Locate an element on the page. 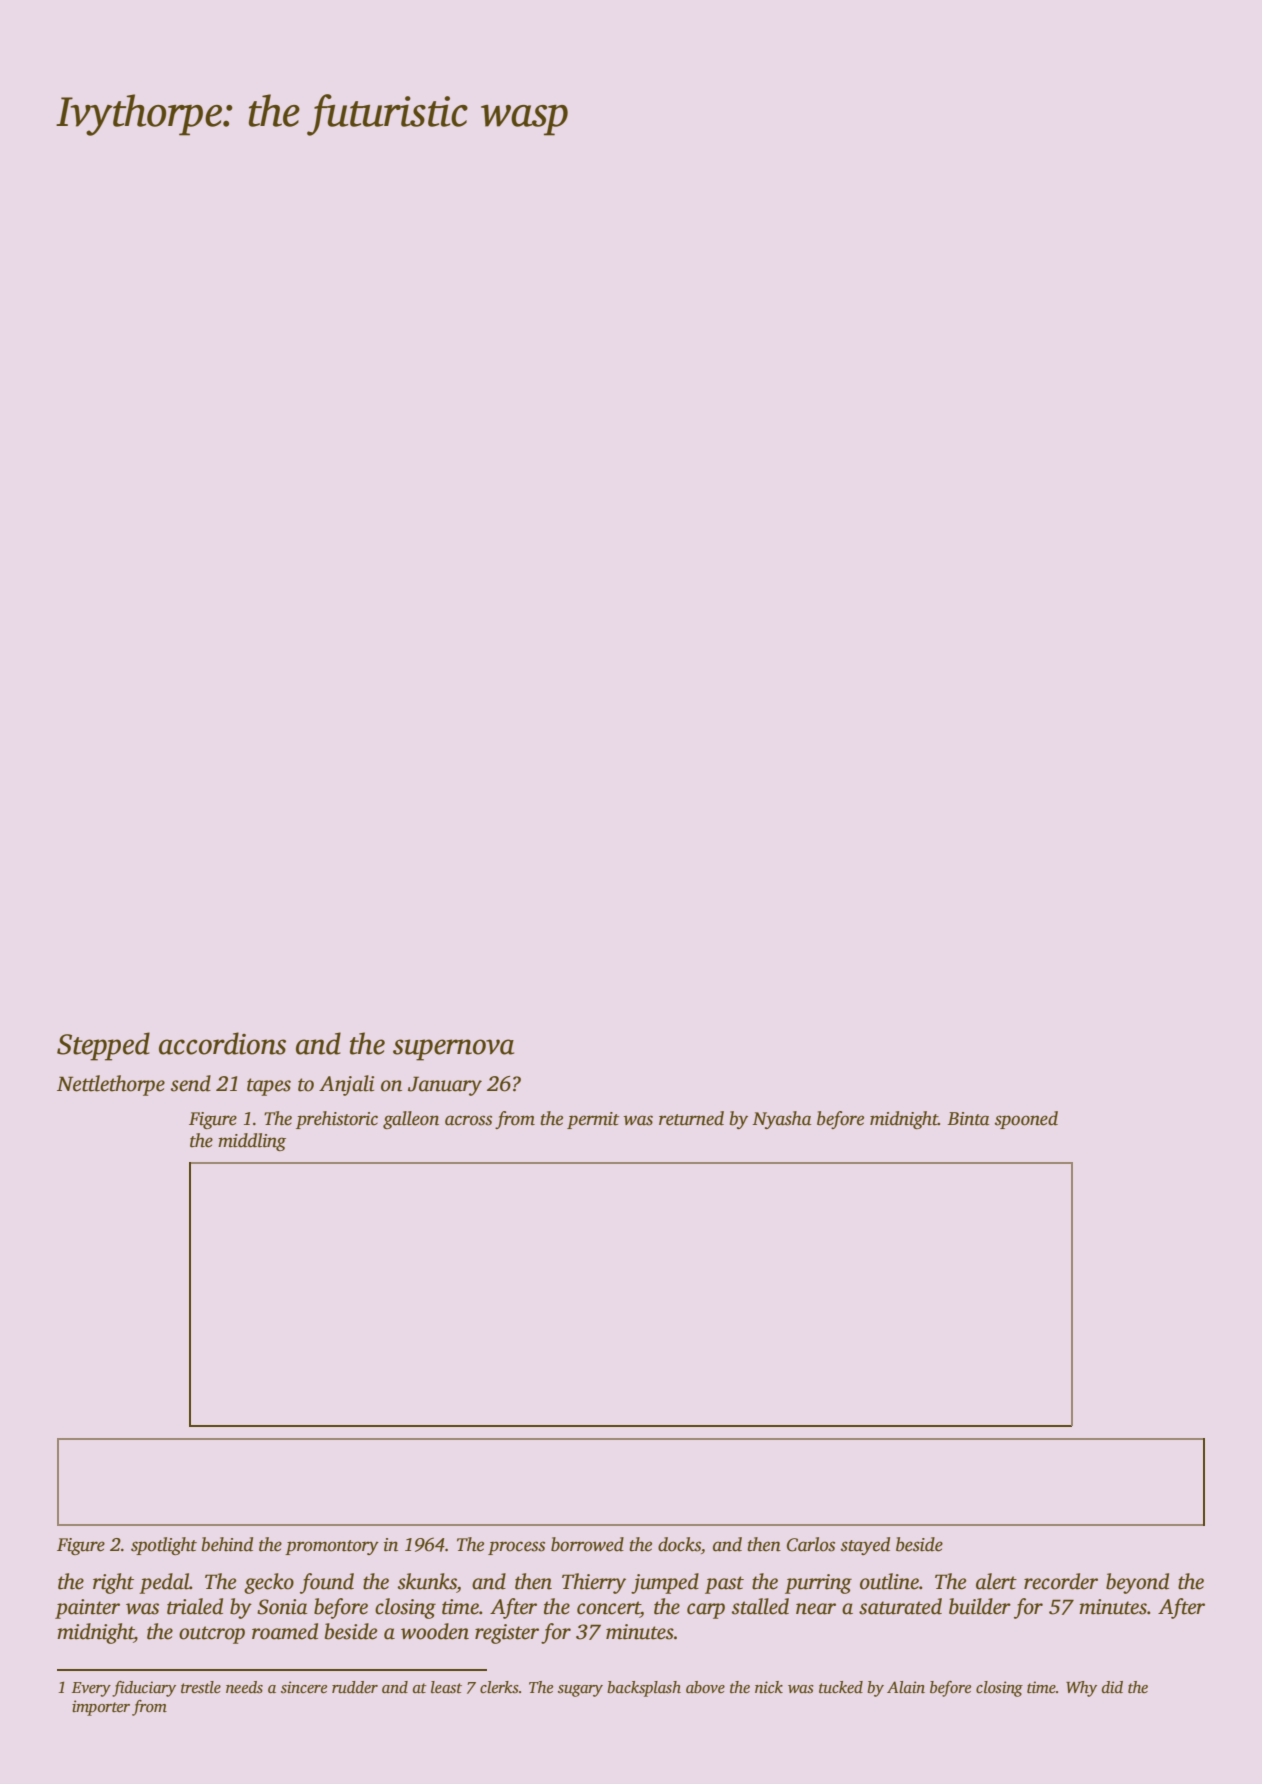 The image size is (1262, 1784). register is located at coordinates (507, 1634).
